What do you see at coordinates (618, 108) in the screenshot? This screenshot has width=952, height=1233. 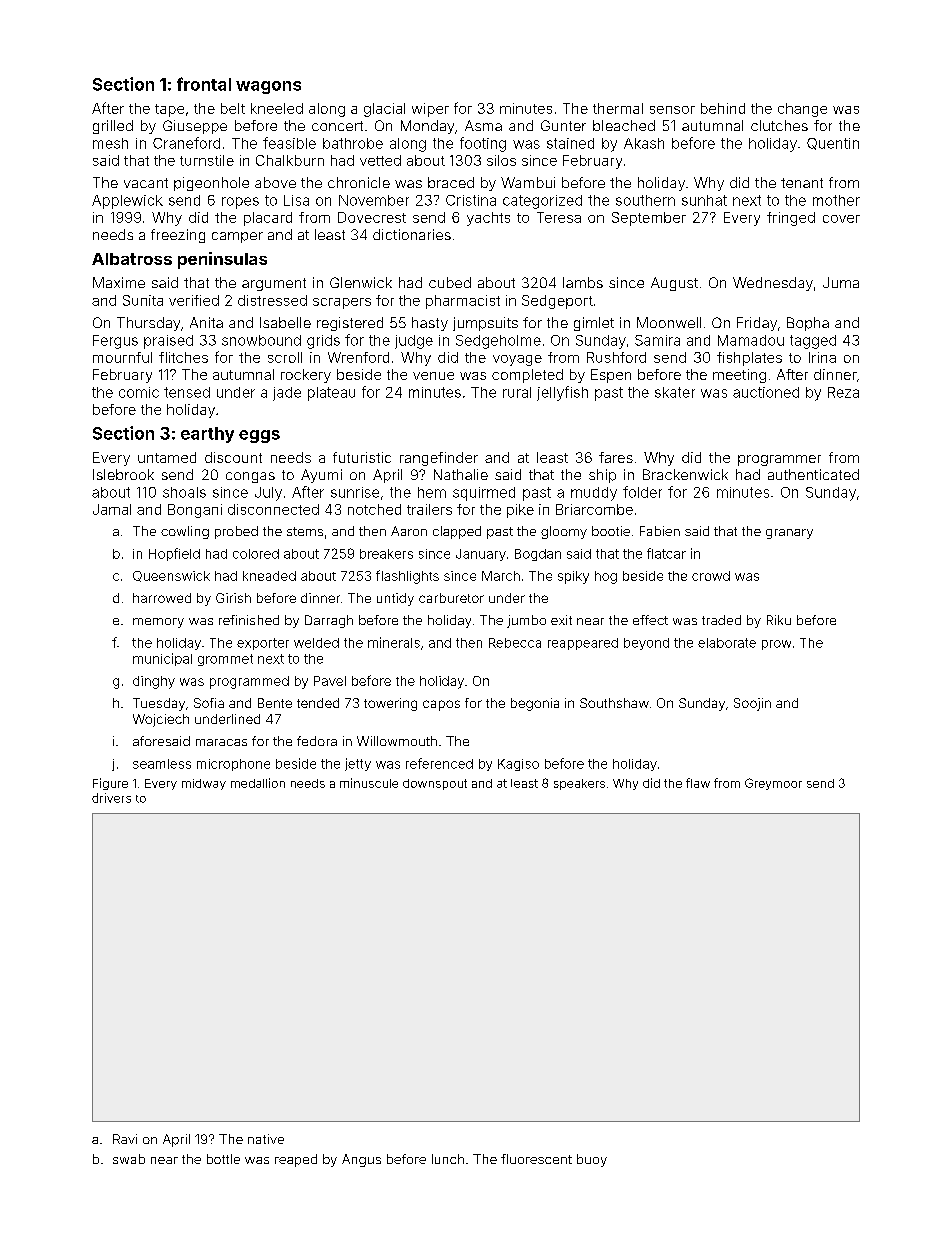 I see `thermal` at bounding box center [618, 108].
